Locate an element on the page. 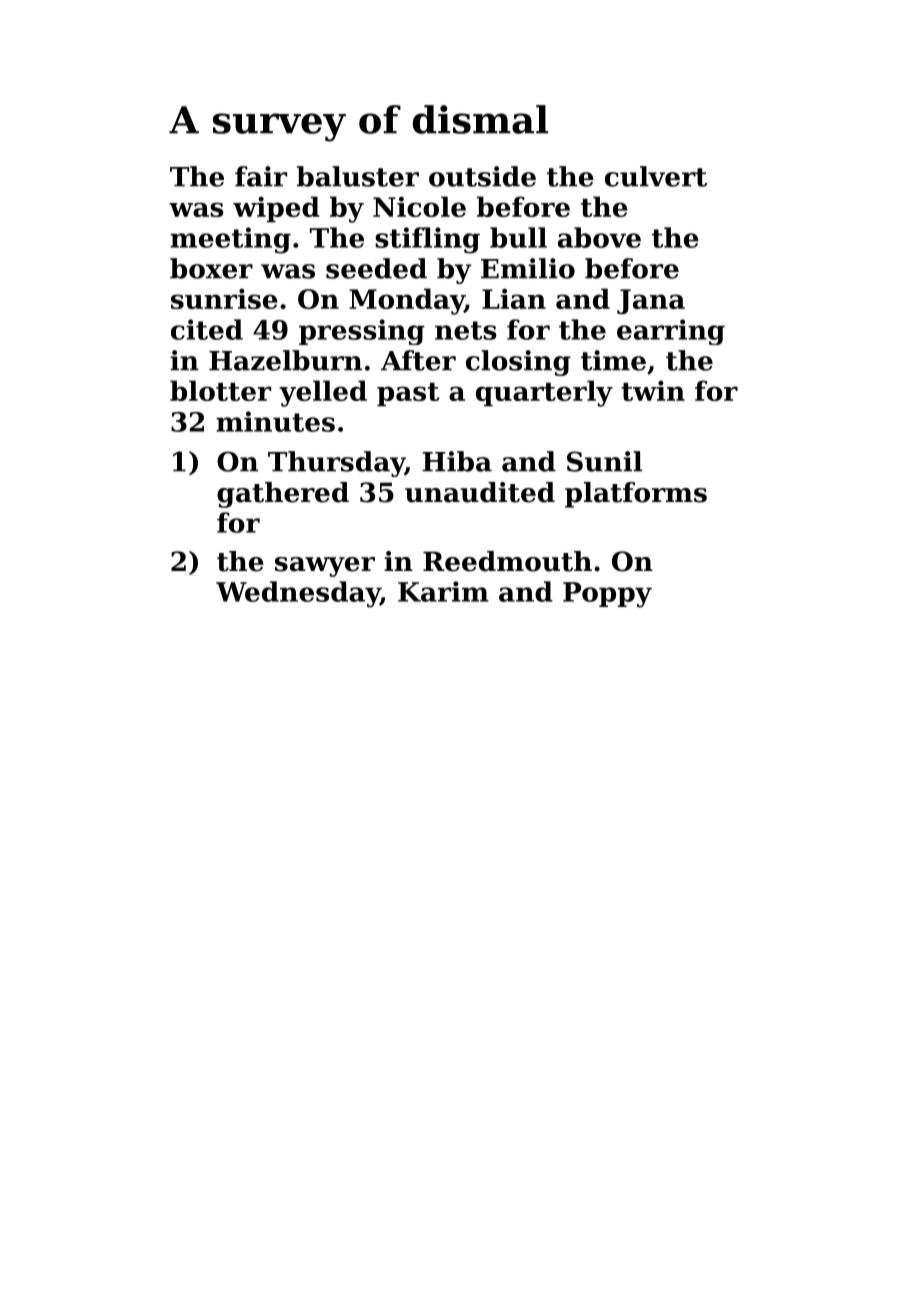  yelled is located at coordinates (323, 393).
